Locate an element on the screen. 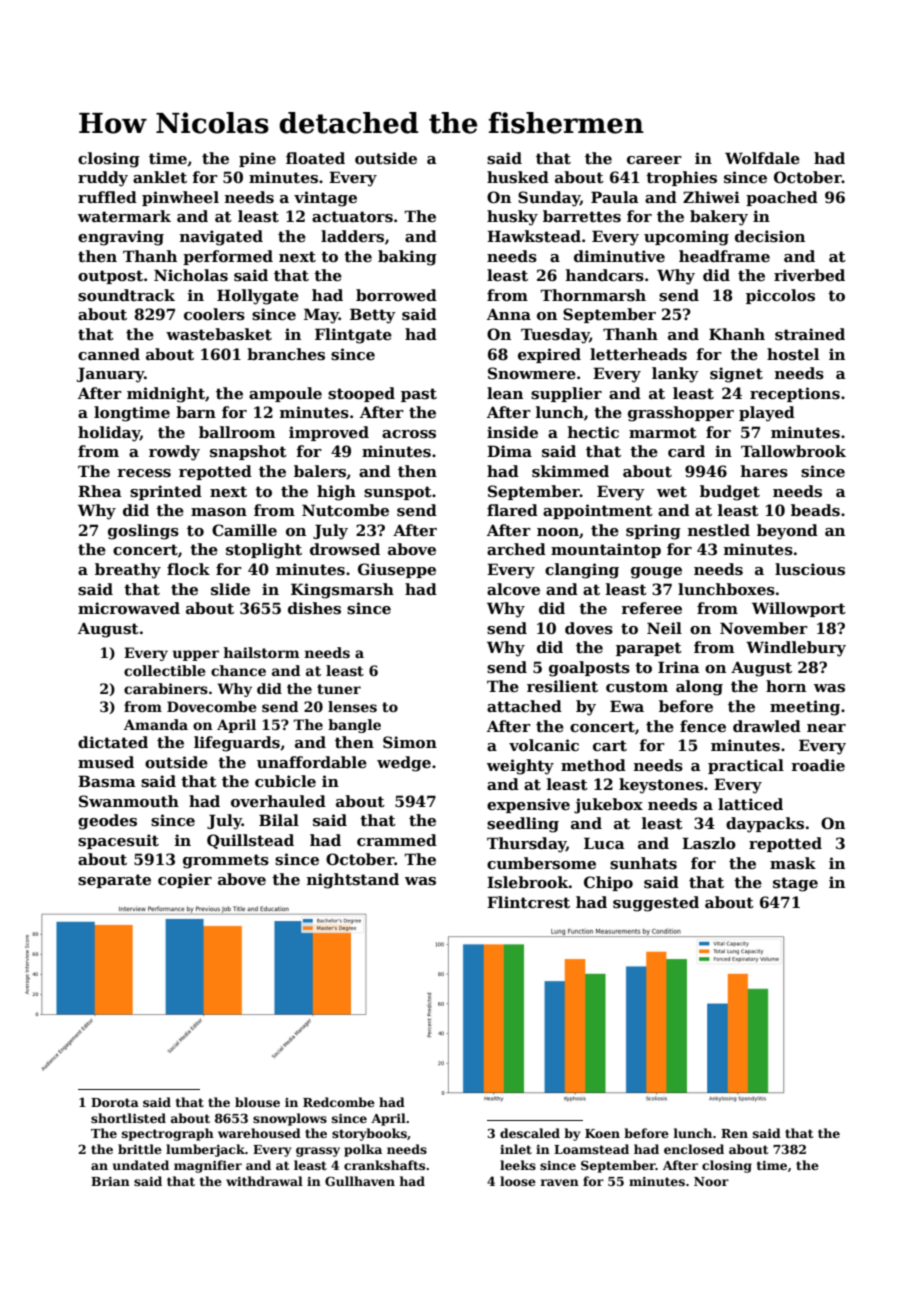  Gullhaven is located at coordinates (360, 1181).
